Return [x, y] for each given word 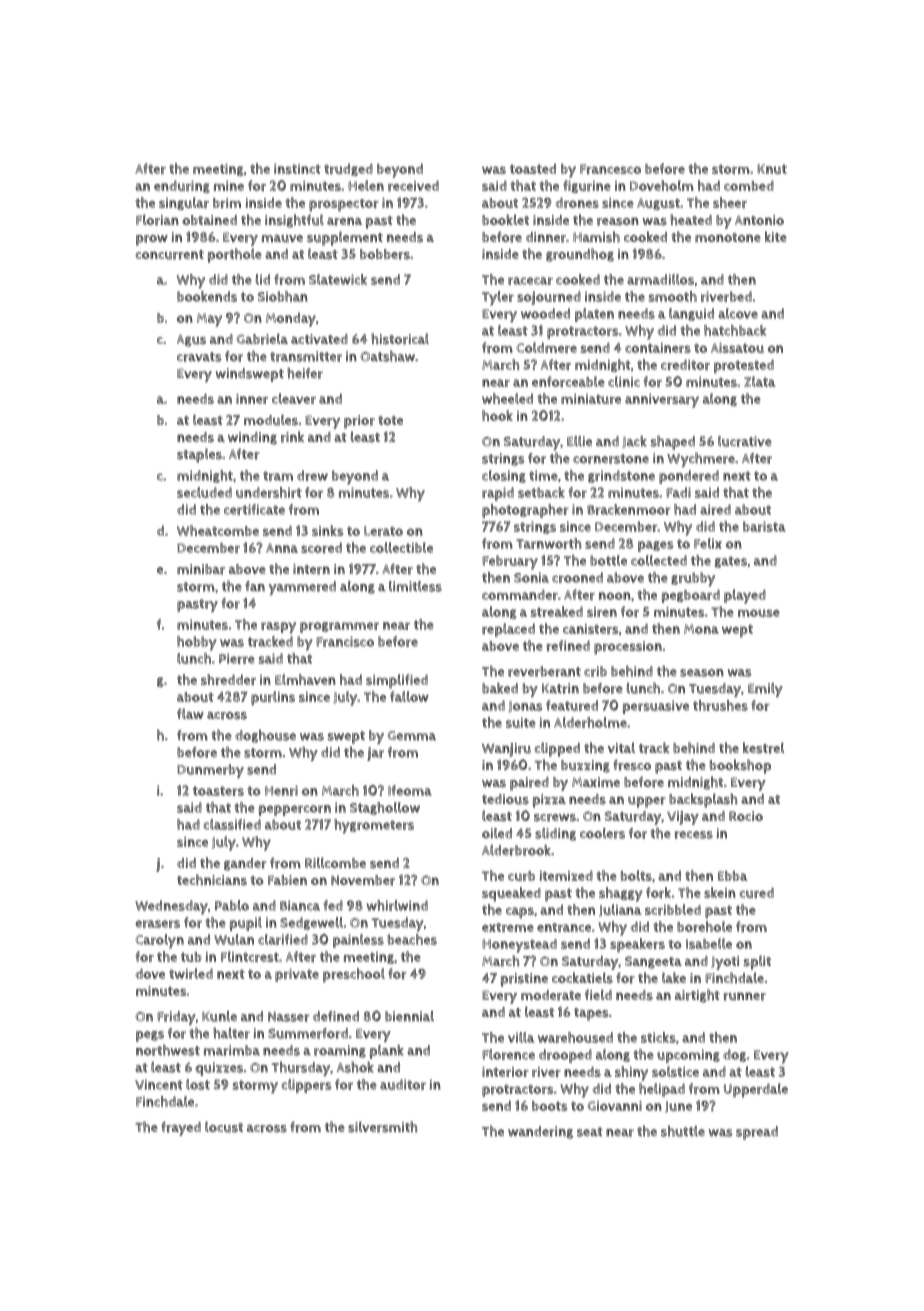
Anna [282, 548]
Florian [157, 220]
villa [521, 1037]
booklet [505, 219]
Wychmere [701, 459]
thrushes [720, 705]
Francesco [610, 169]
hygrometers [374, 826]
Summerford [308, 1033]
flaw [190, 713]
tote [390, 420]
